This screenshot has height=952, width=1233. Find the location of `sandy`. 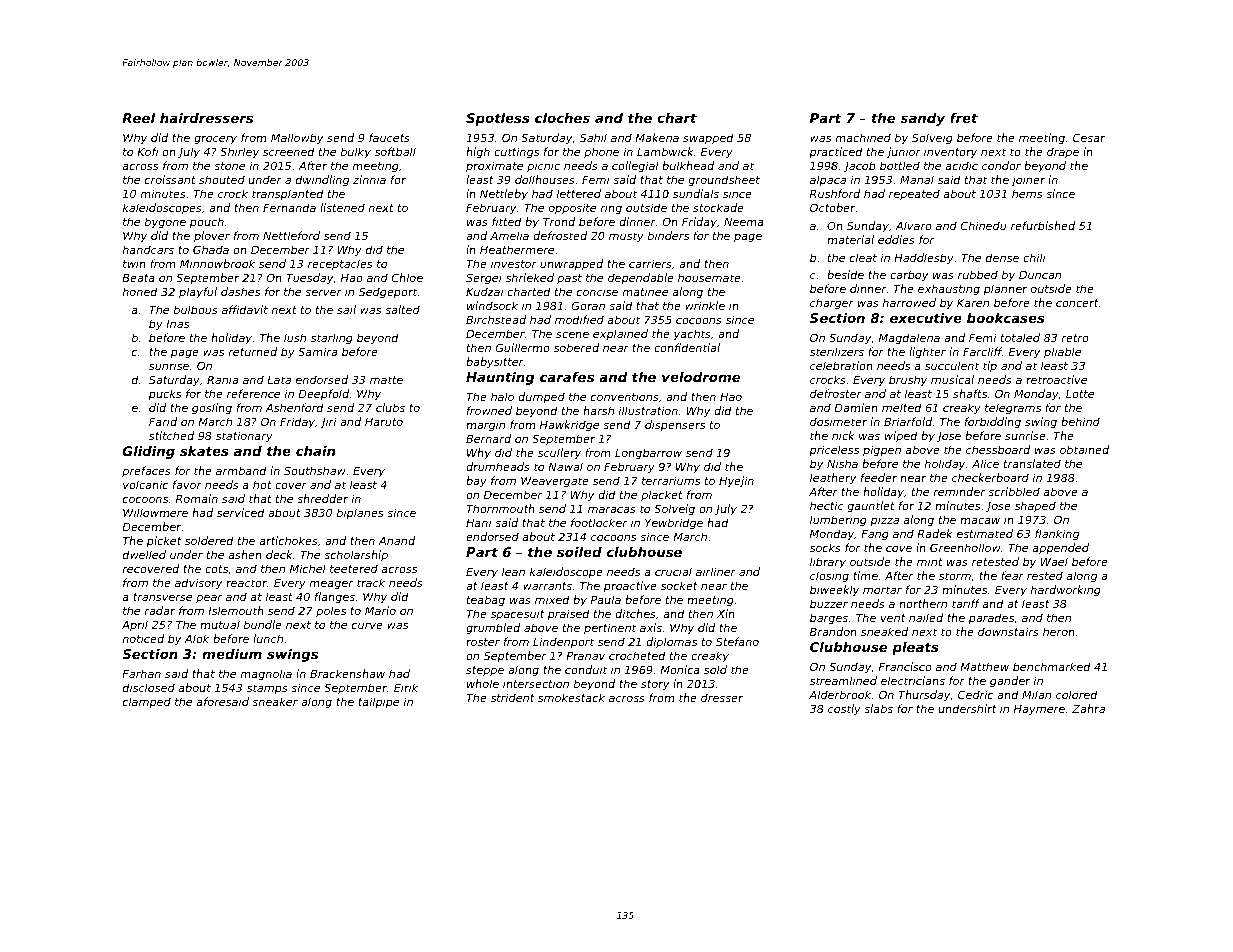

sandy is located at coordinates (923, 119).
